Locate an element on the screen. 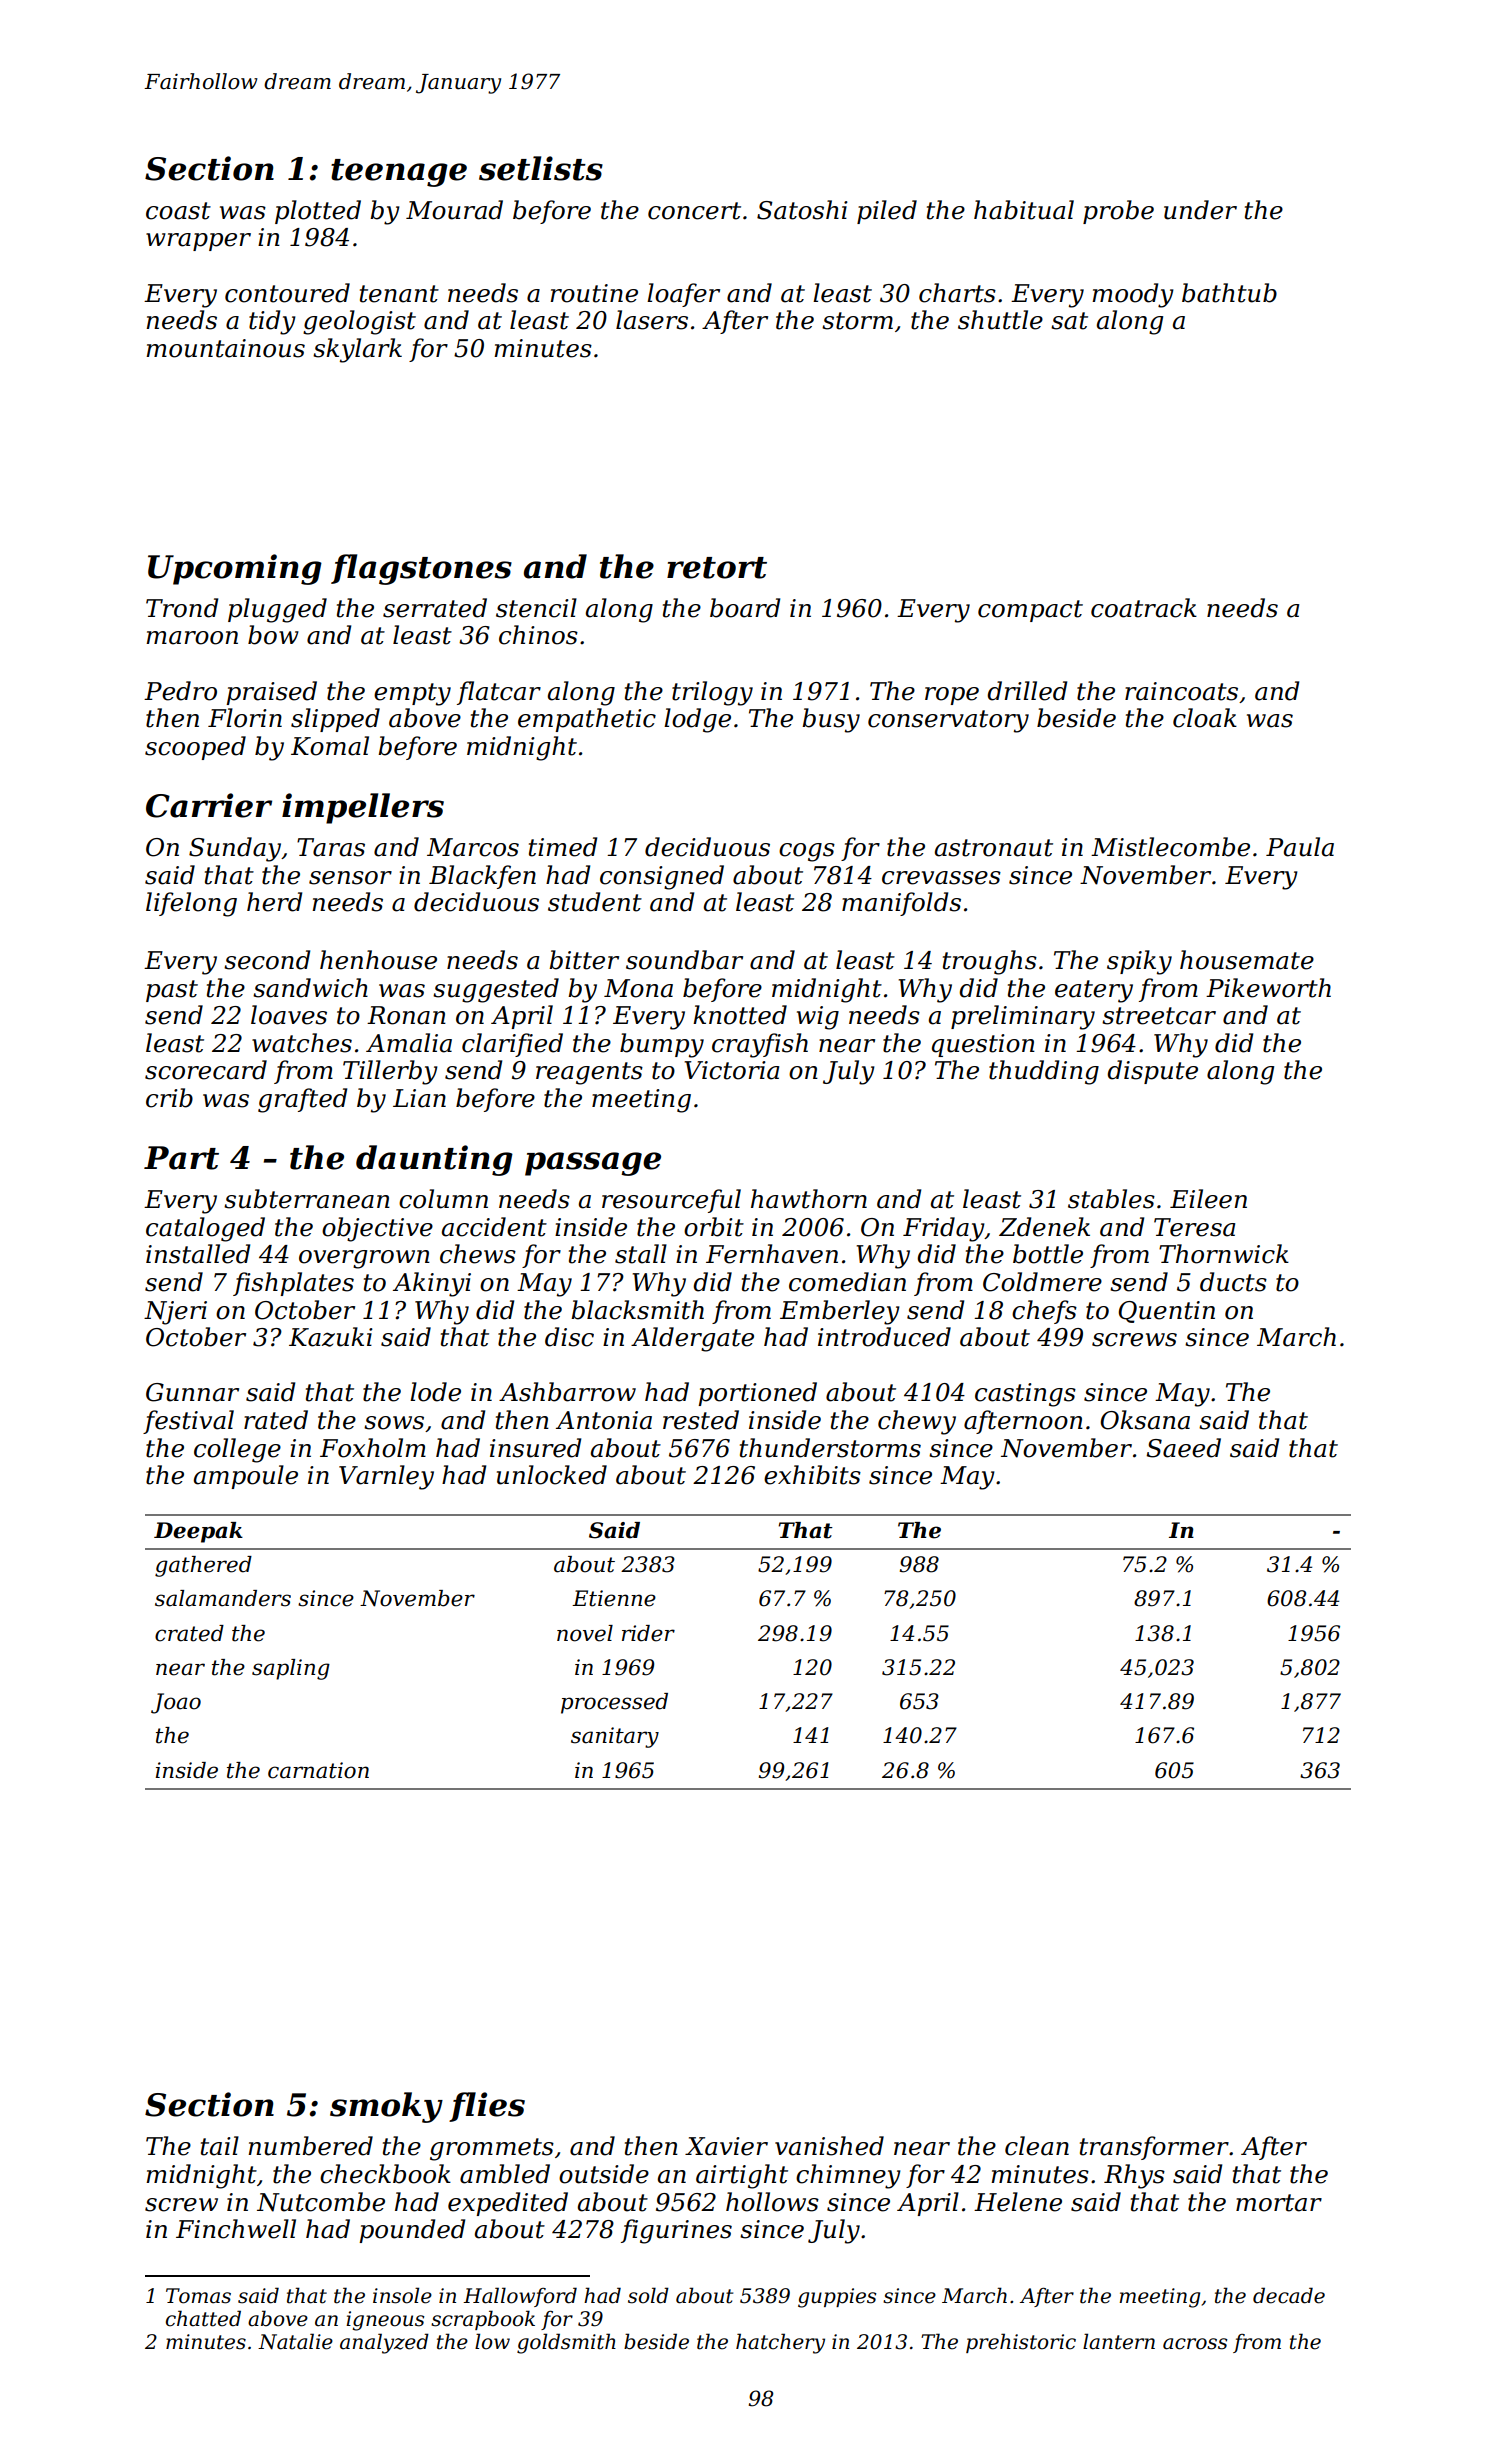  mountainous is located at coordinates (225, 348).
